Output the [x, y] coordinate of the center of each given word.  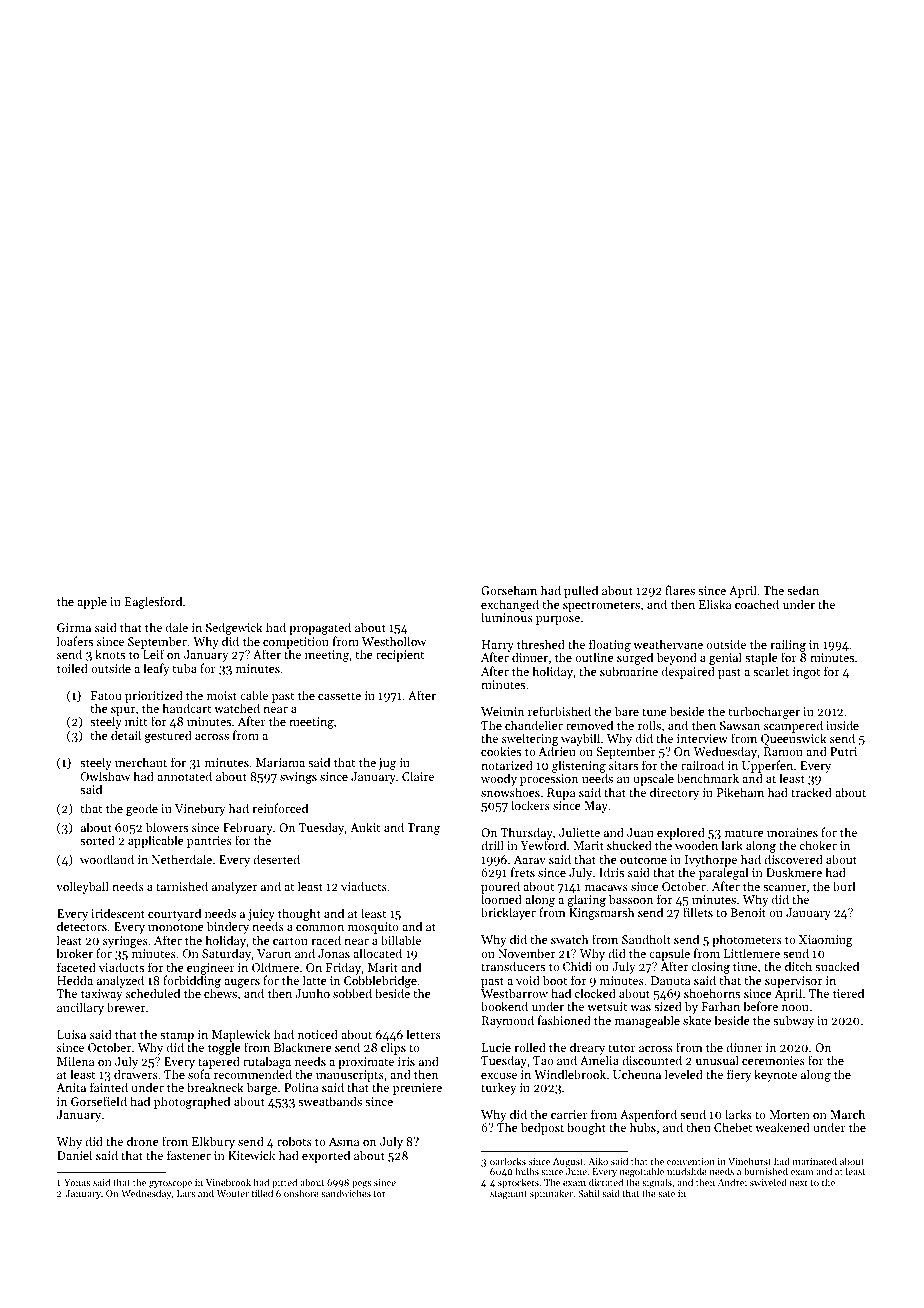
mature [744, 833]
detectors [82, 926]
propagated [320, 628]
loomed [501, 899]
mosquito [373, 928]
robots [294, 1141]
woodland [107, 859]
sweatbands [330, 1101]
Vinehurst [749, 1161]
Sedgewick [234, 628]
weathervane [668, 644]
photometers [747, 940]
